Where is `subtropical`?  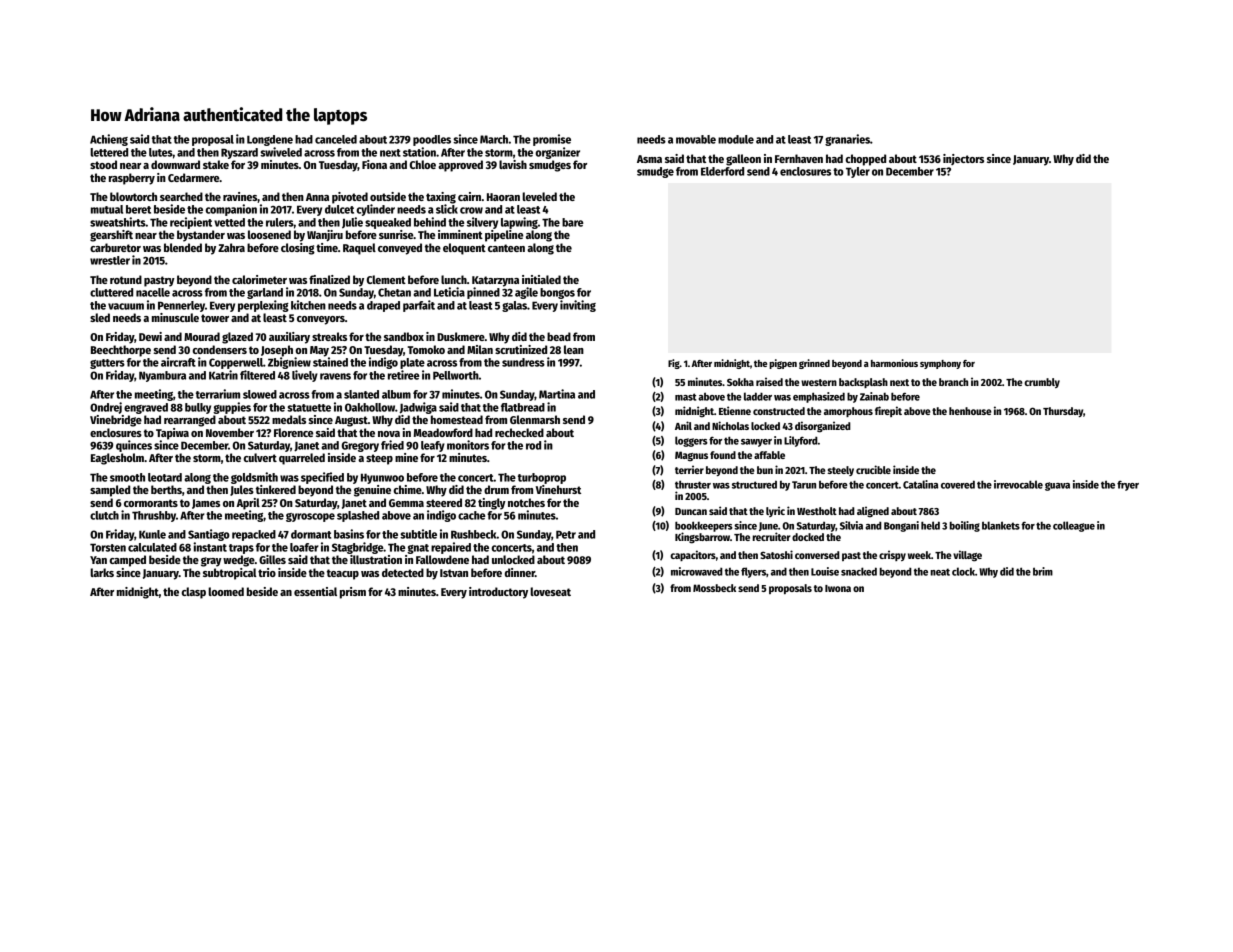 subtropical is located at coordinates (230, 574).
